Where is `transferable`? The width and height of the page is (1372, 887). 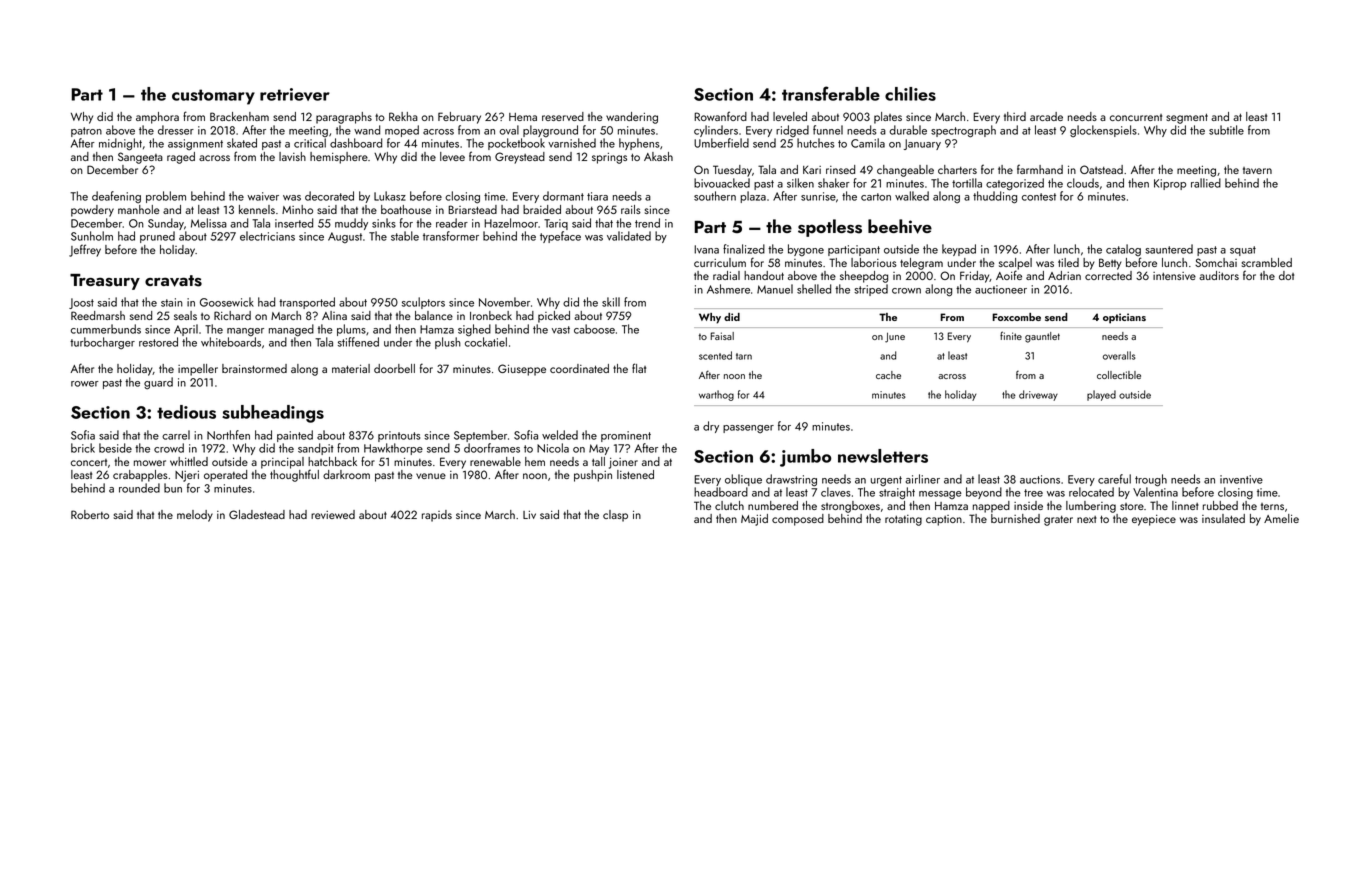 transferable is located at coordinates (831, 93).
